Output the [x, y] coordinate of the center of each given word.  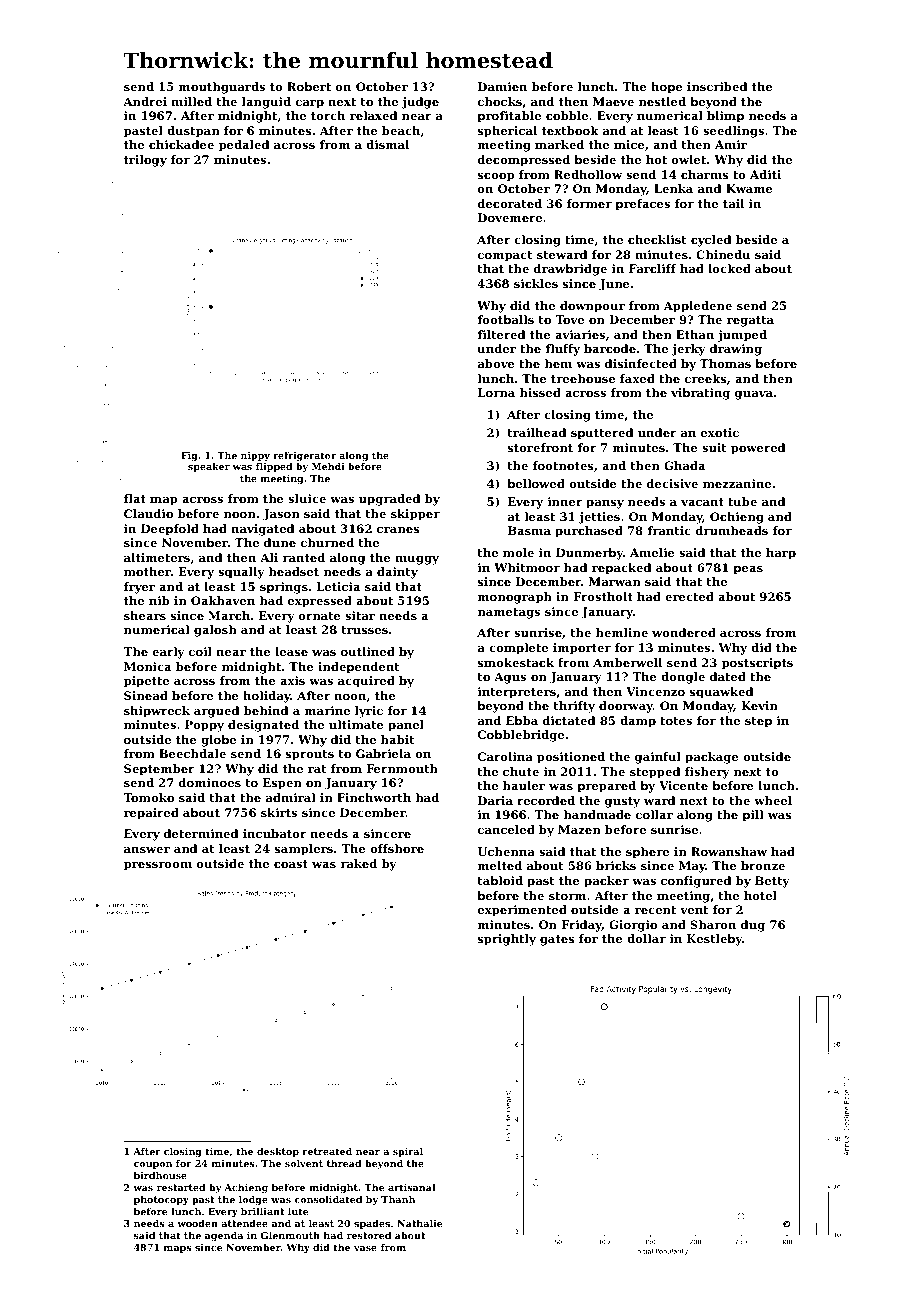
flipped [274, 467]
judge [420, 103]
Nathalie [420, 1223]
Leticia [338, 586]
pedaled [244, 146]
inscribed [717, 86]
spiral [408, 1152]
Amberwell [627, 662]
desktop [278, 1152]
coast [291, 864]
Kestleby [714, 940]
